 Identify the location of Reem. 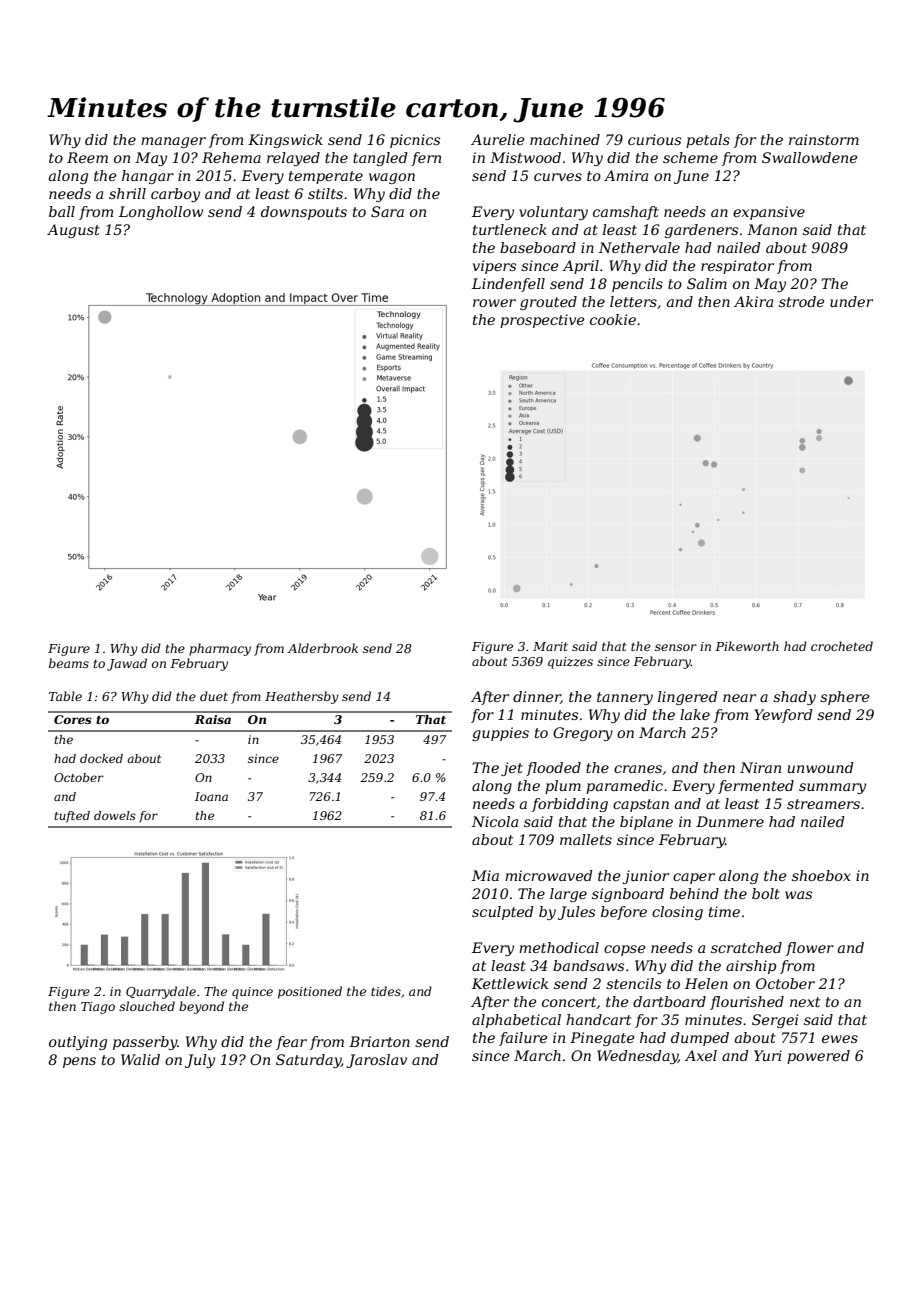
(87, 157).
